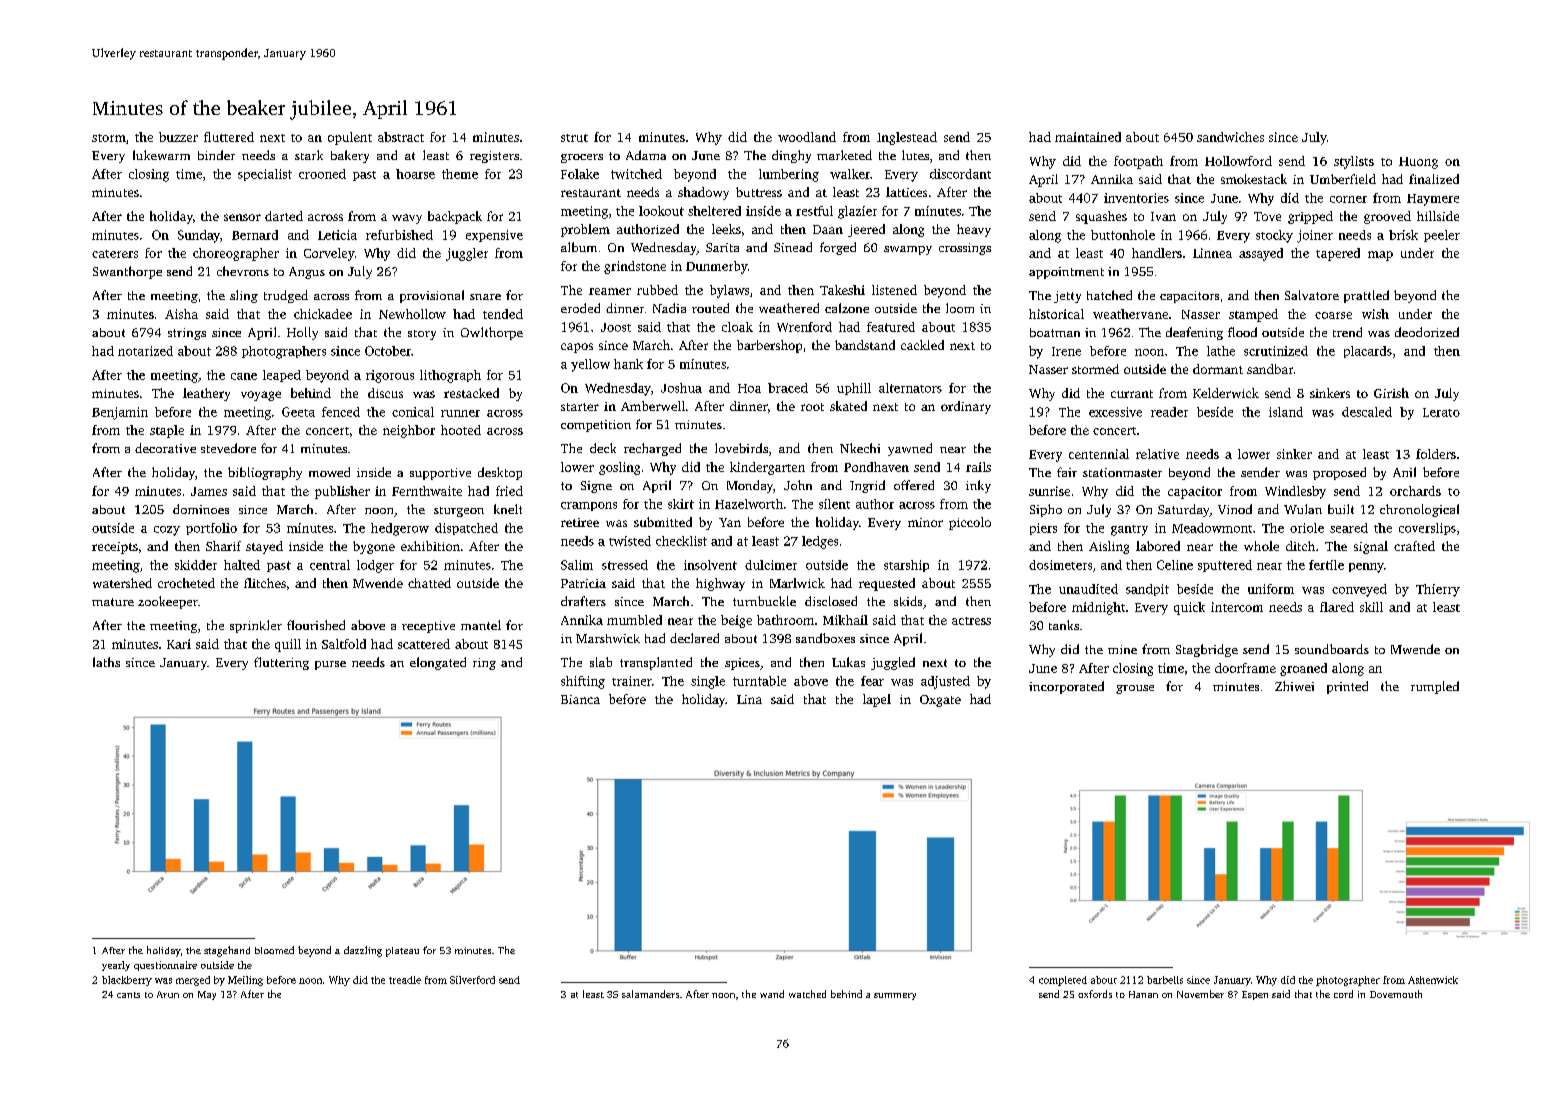 This document has height=1097, width=1552. I want to click on mine, so click(1122, 649).
